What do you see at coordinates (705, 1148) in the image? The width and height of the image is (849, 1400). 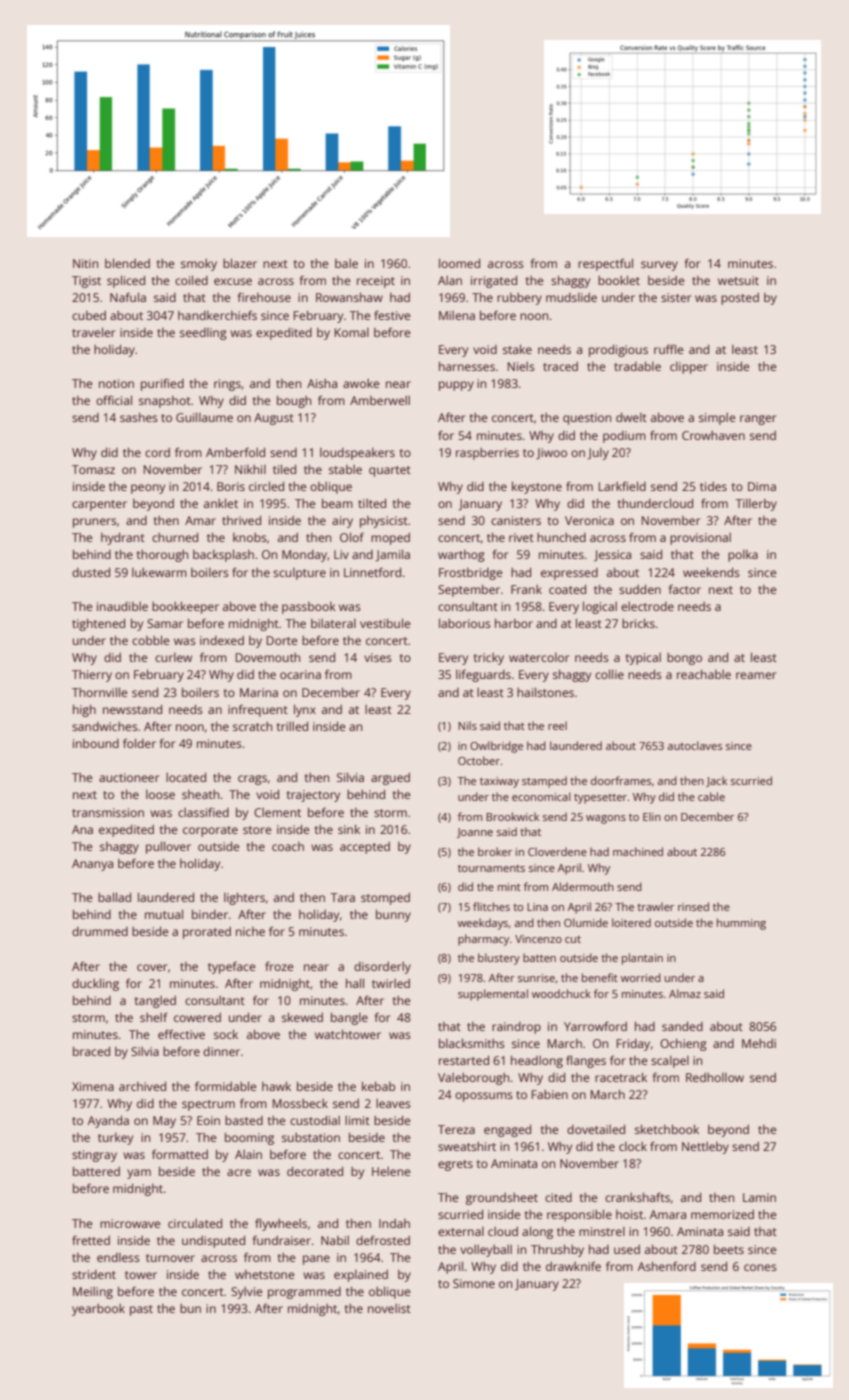 I see `Nettleby` at bounding box center [705, 1148].
